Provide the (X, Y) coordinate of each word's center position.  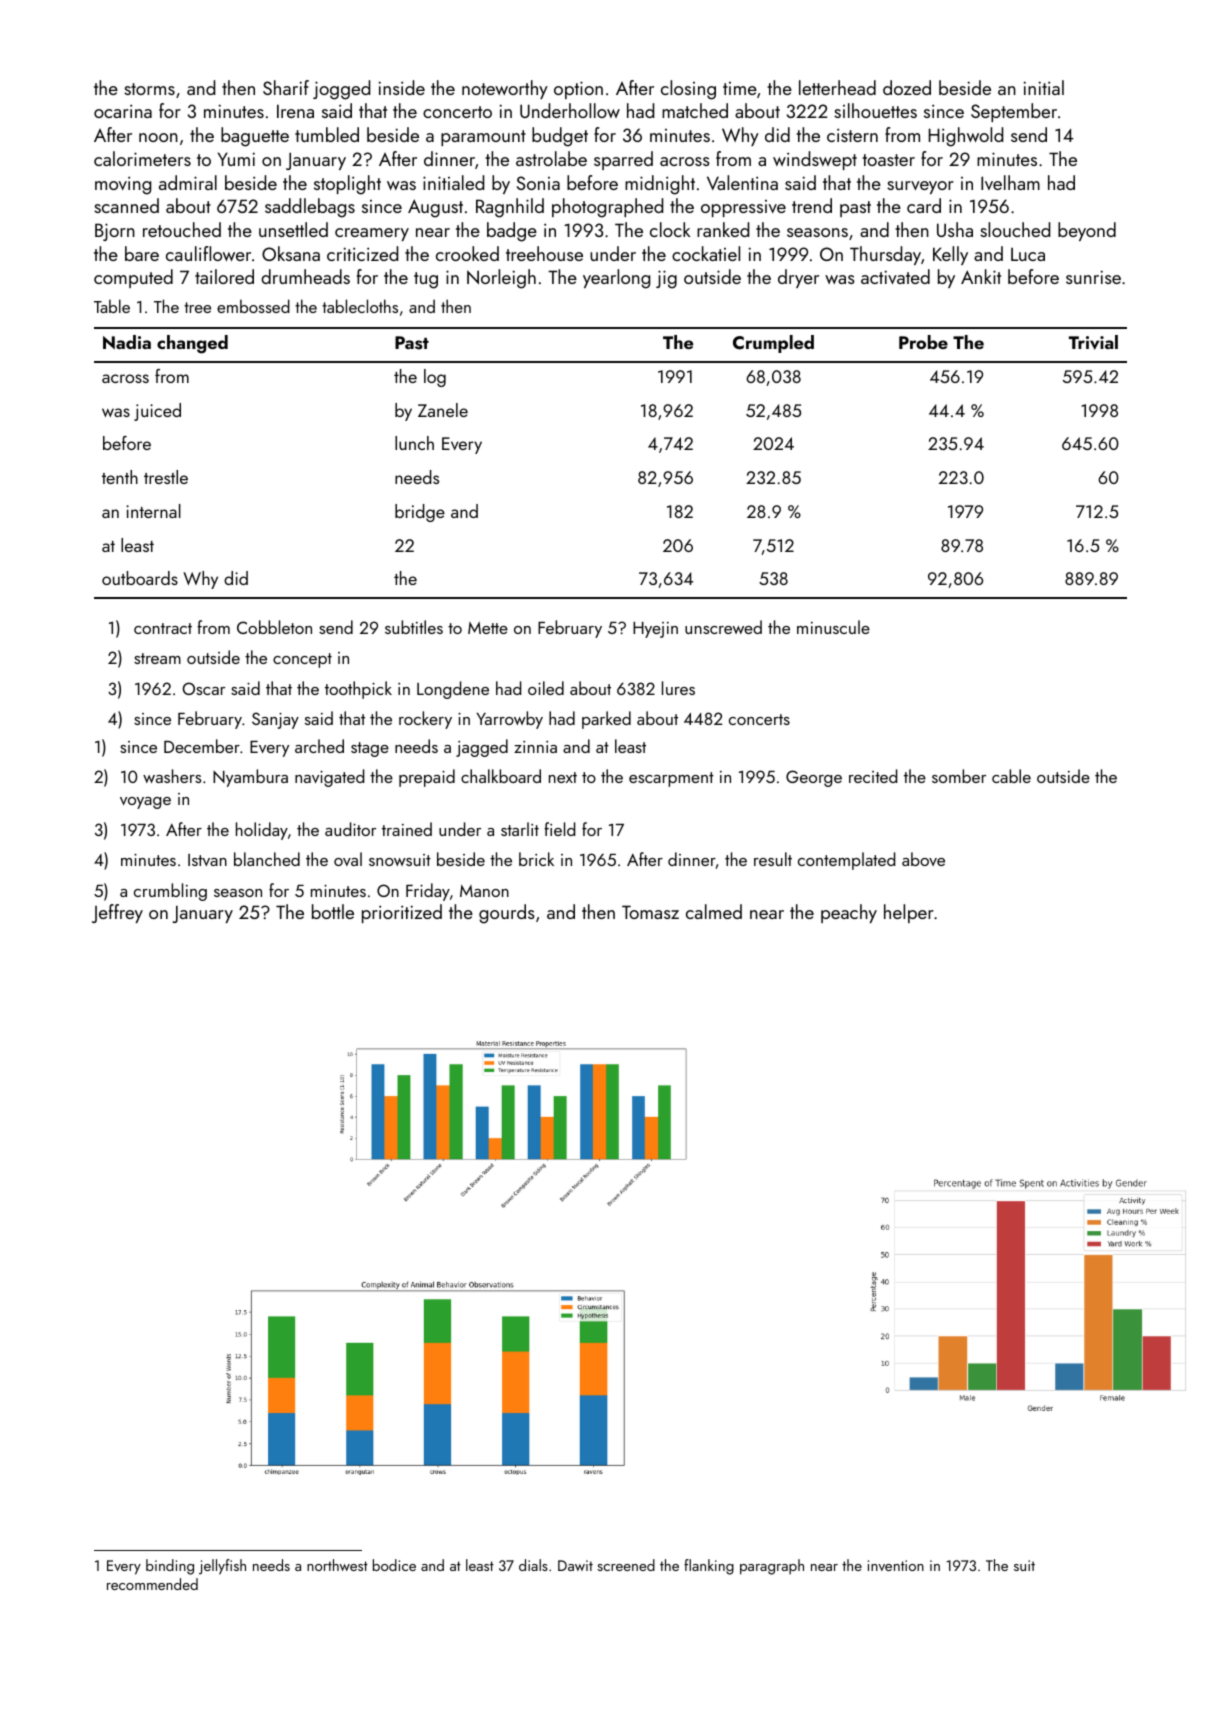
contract (163, 628)
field (559, 829)
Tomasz (650, 912)
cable (1011, 776)
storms (149, 89)
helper (909, 913)
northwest (337, 1565)
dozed (907, 87)
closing (688, 90)
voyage (145, 803)
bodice (394, 1565)
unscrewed (723, 627)
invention (896, 1565)
